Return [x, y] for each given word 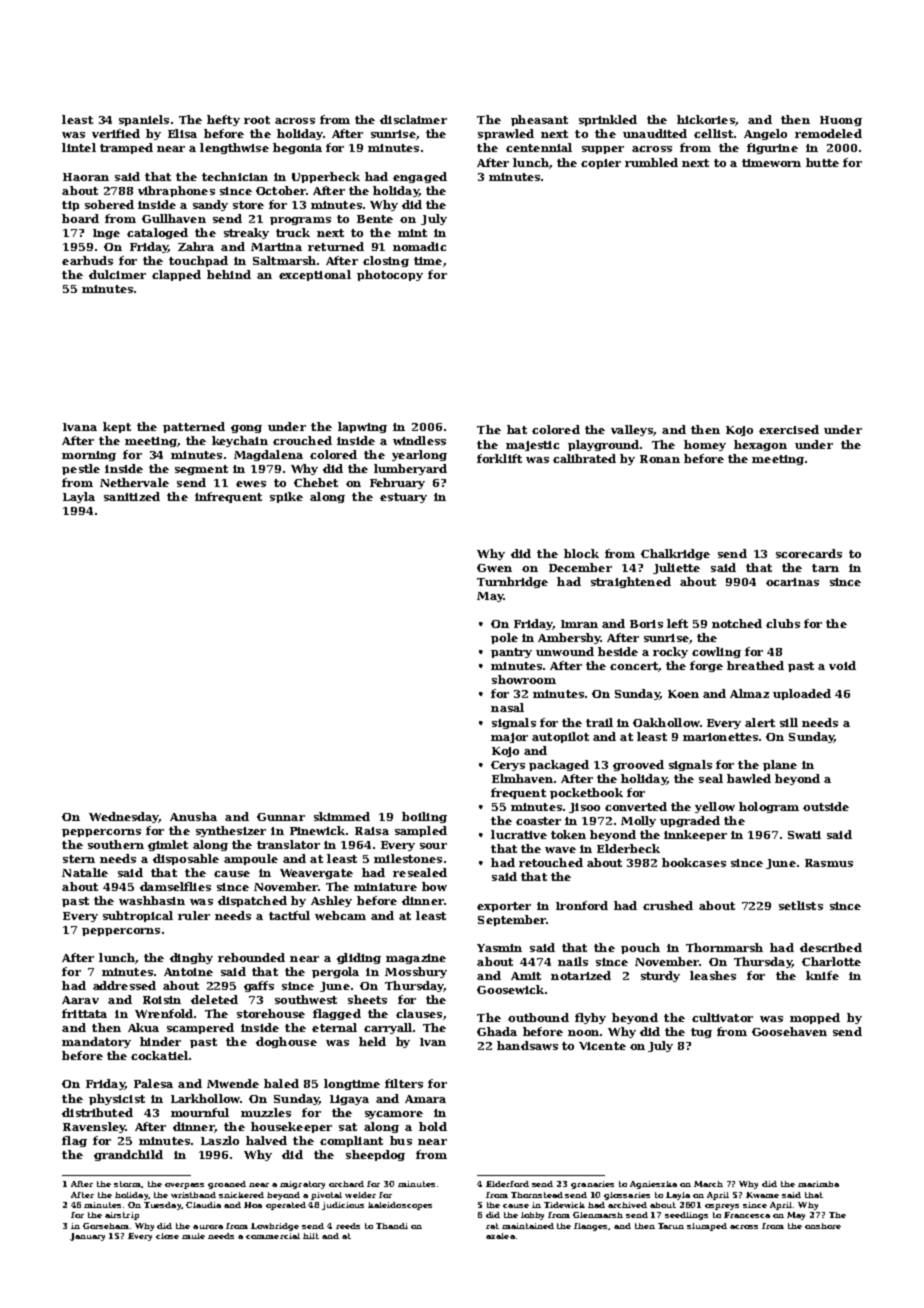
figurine [772, 148]
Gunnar [281, 817]
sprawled [506, 134]
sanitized [132, 496]
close [167, 1236]
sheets [367, 999]
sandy [210, 205]
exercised [789, 429]
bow [434, 886]
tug [701, 1033]
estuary [403, 498]
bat [517, 429]
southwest [306, 999]
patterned [194, 427]
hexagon [760, 445]
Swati [804, 835]
